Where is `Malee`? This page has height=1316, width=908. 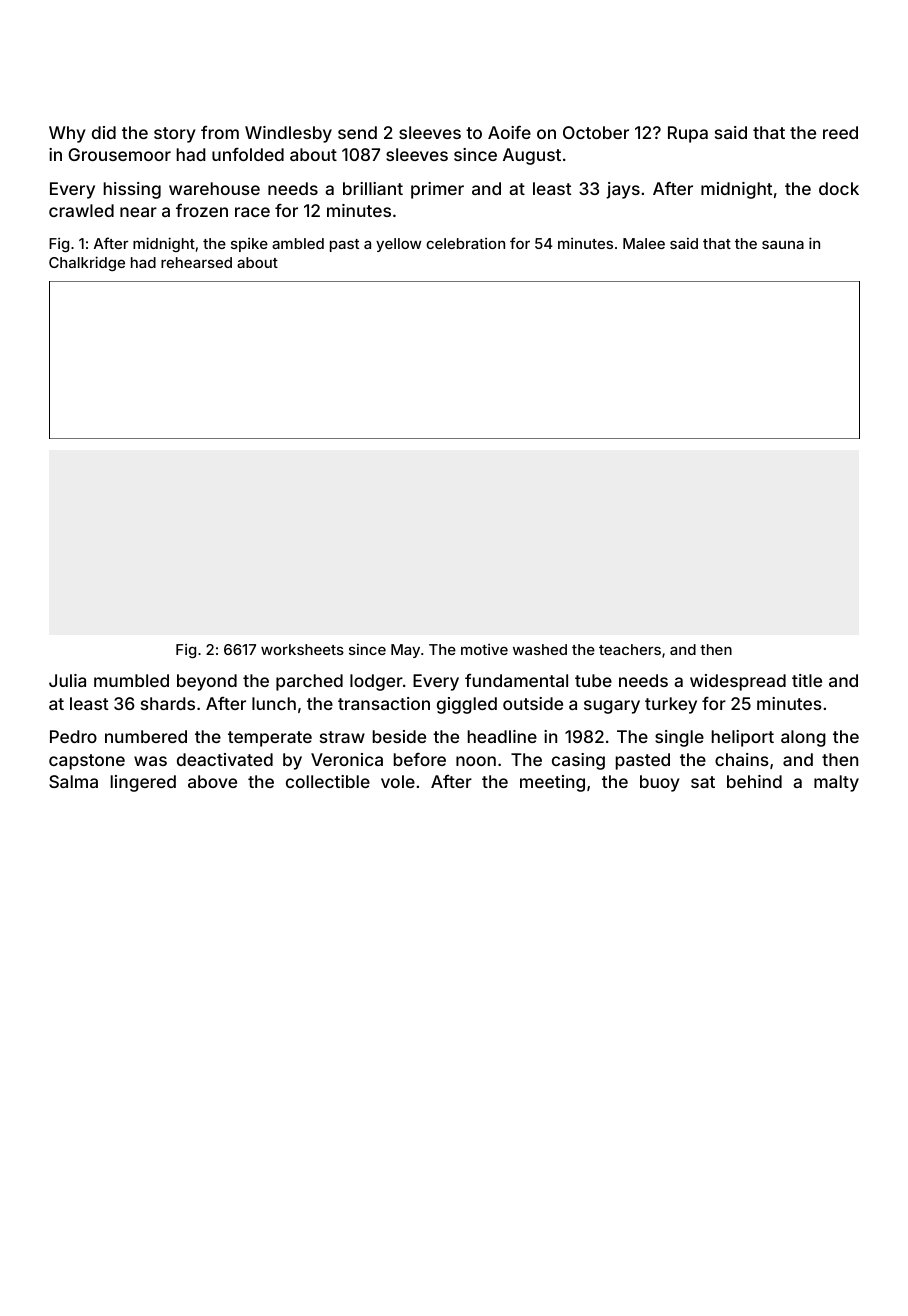
Malee is located at coordinates (644, 243).
